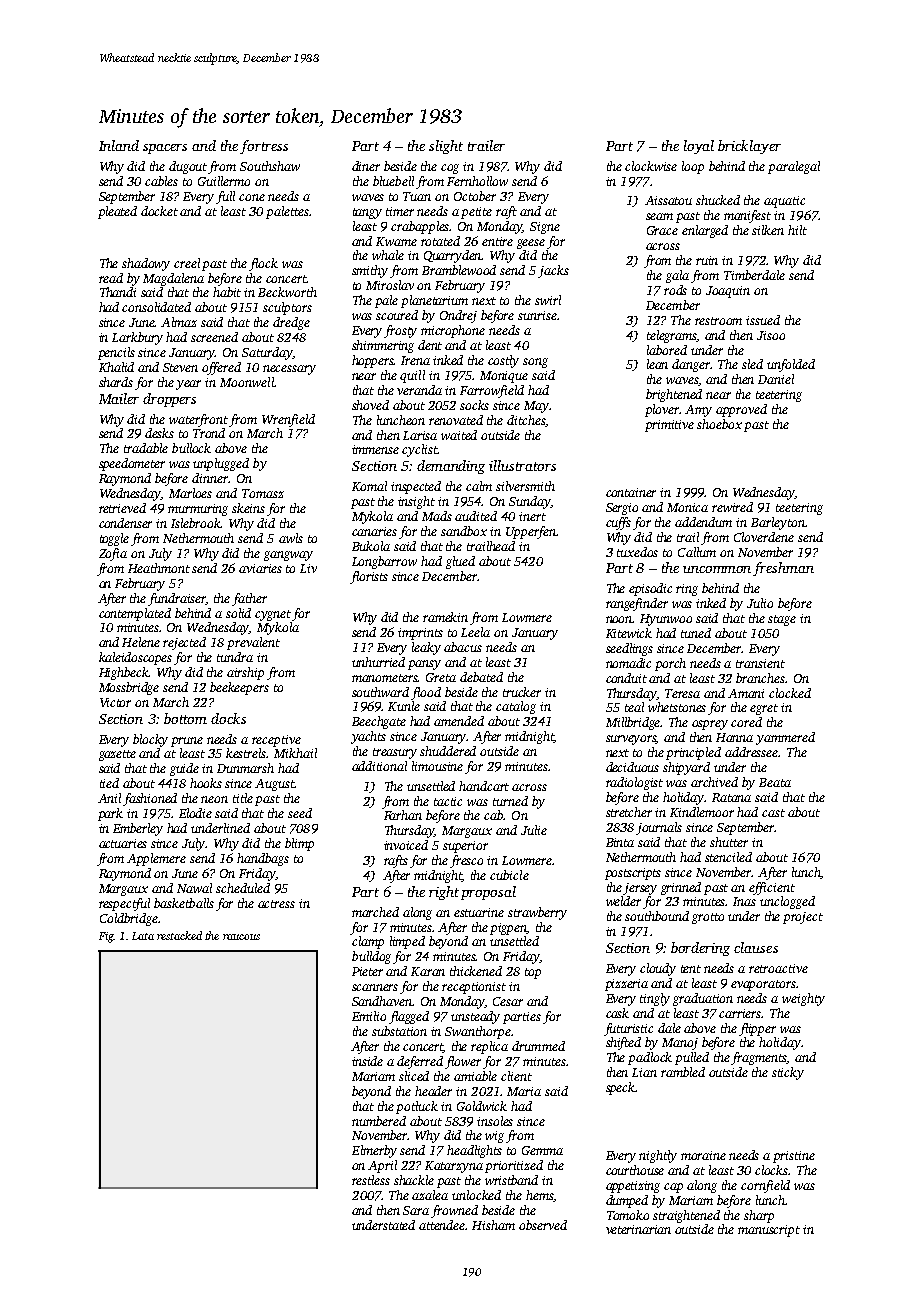 This image has width=924, height=1308. What do you see at coordinates (535, 363) in the image?
I see `song` at bounding box center [535, 363].
